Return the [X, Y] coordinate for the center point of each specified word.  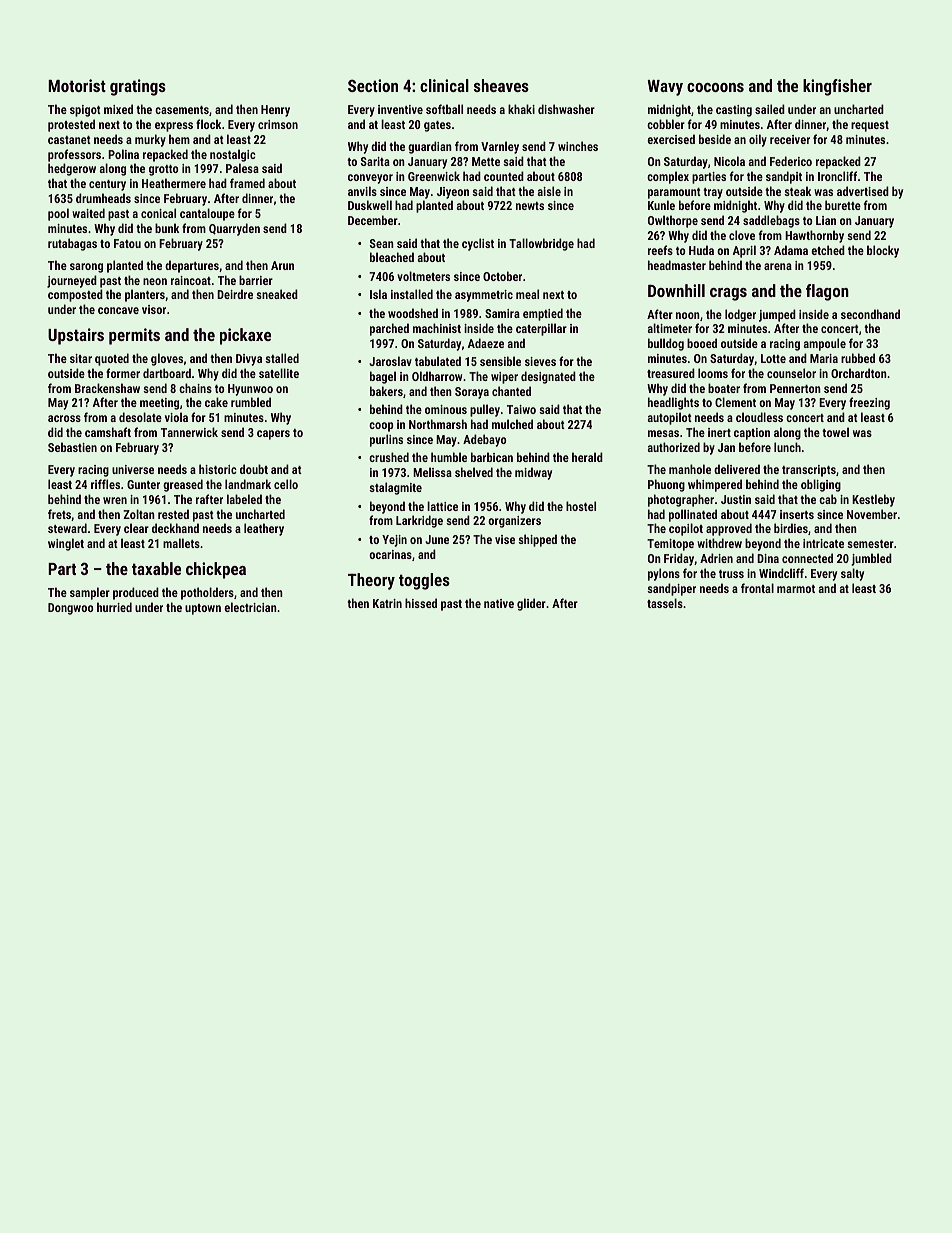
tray [713, 193]
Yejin [394, 541]
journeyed [72, 281]
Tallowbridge [541, 244]
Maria [824, 358]
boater [724, 388]
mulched [512, 424]
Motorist [77, 85]
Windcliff [781, 573]
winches [578, 146]
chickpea [216, 570]
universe [133, 469]
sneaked [277, 294]
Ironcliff [837, 176]
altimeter [670, 328]
